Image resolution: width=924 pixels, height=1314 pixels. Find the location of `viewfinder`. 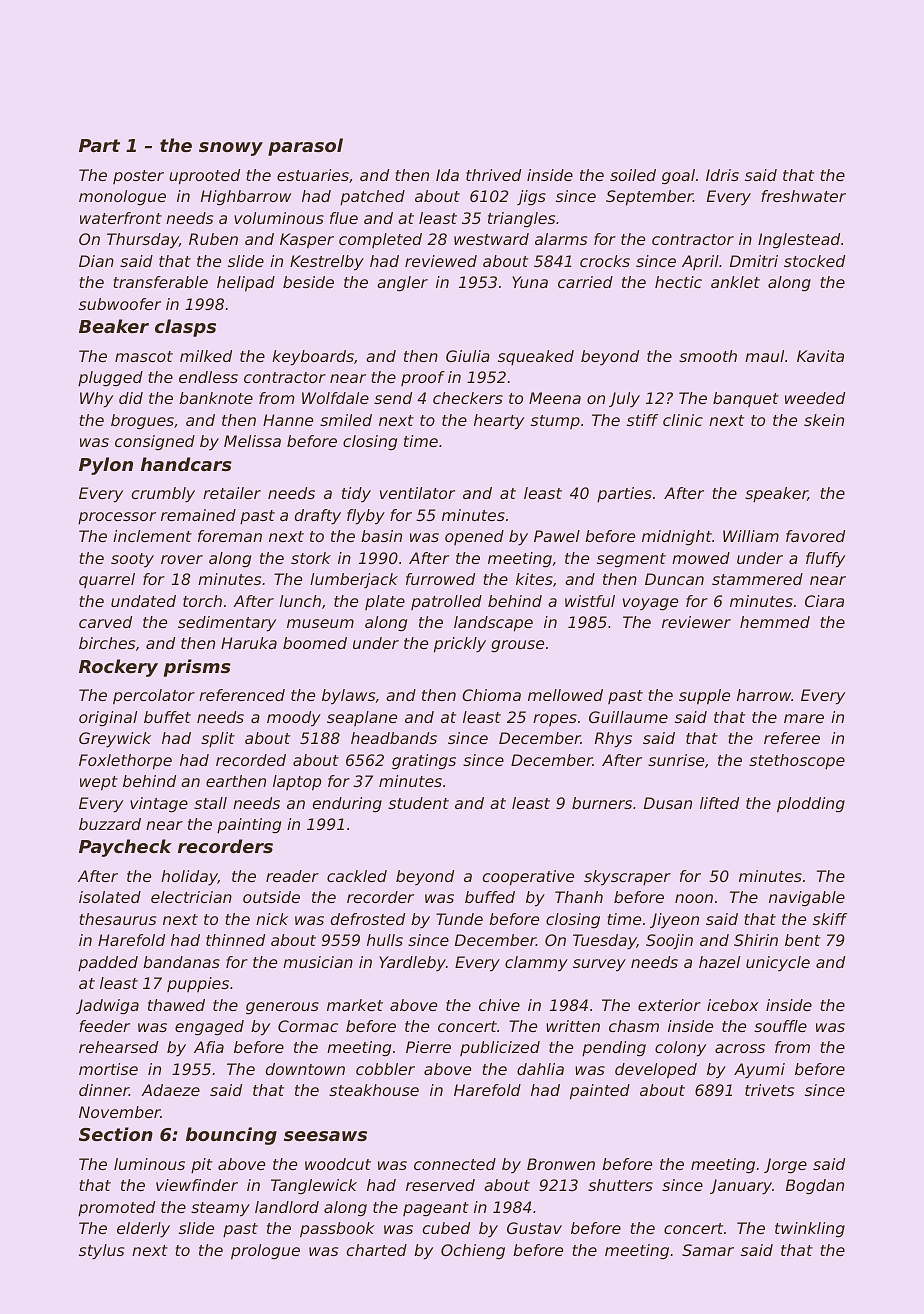

viewfinder is located at coordinates (197, 1185).
